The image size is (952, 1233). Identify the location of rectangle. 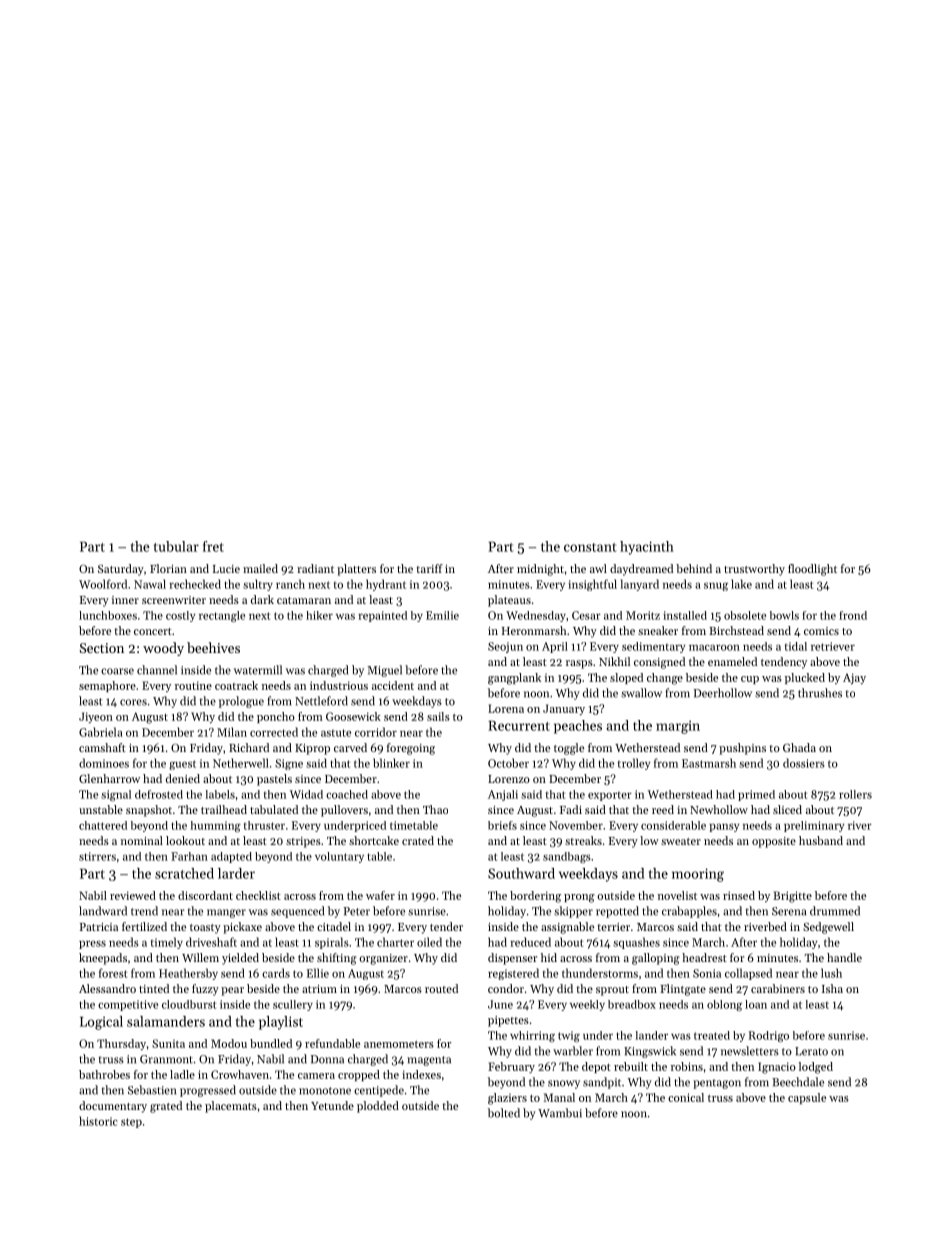
(222, 616).
